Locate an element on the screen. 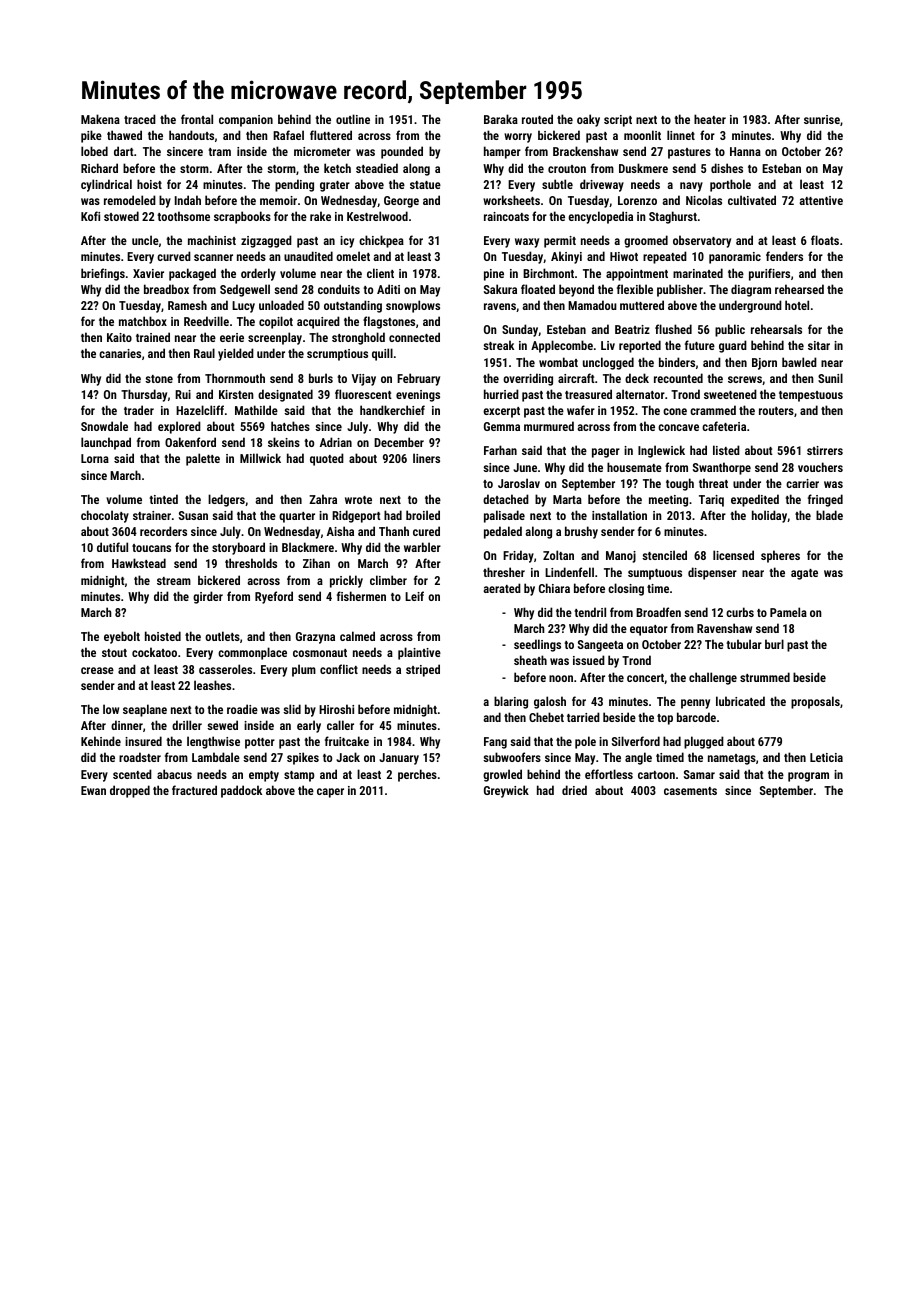 The image size is (924, 1308). vouchers is located at coordinates (820, 467).
